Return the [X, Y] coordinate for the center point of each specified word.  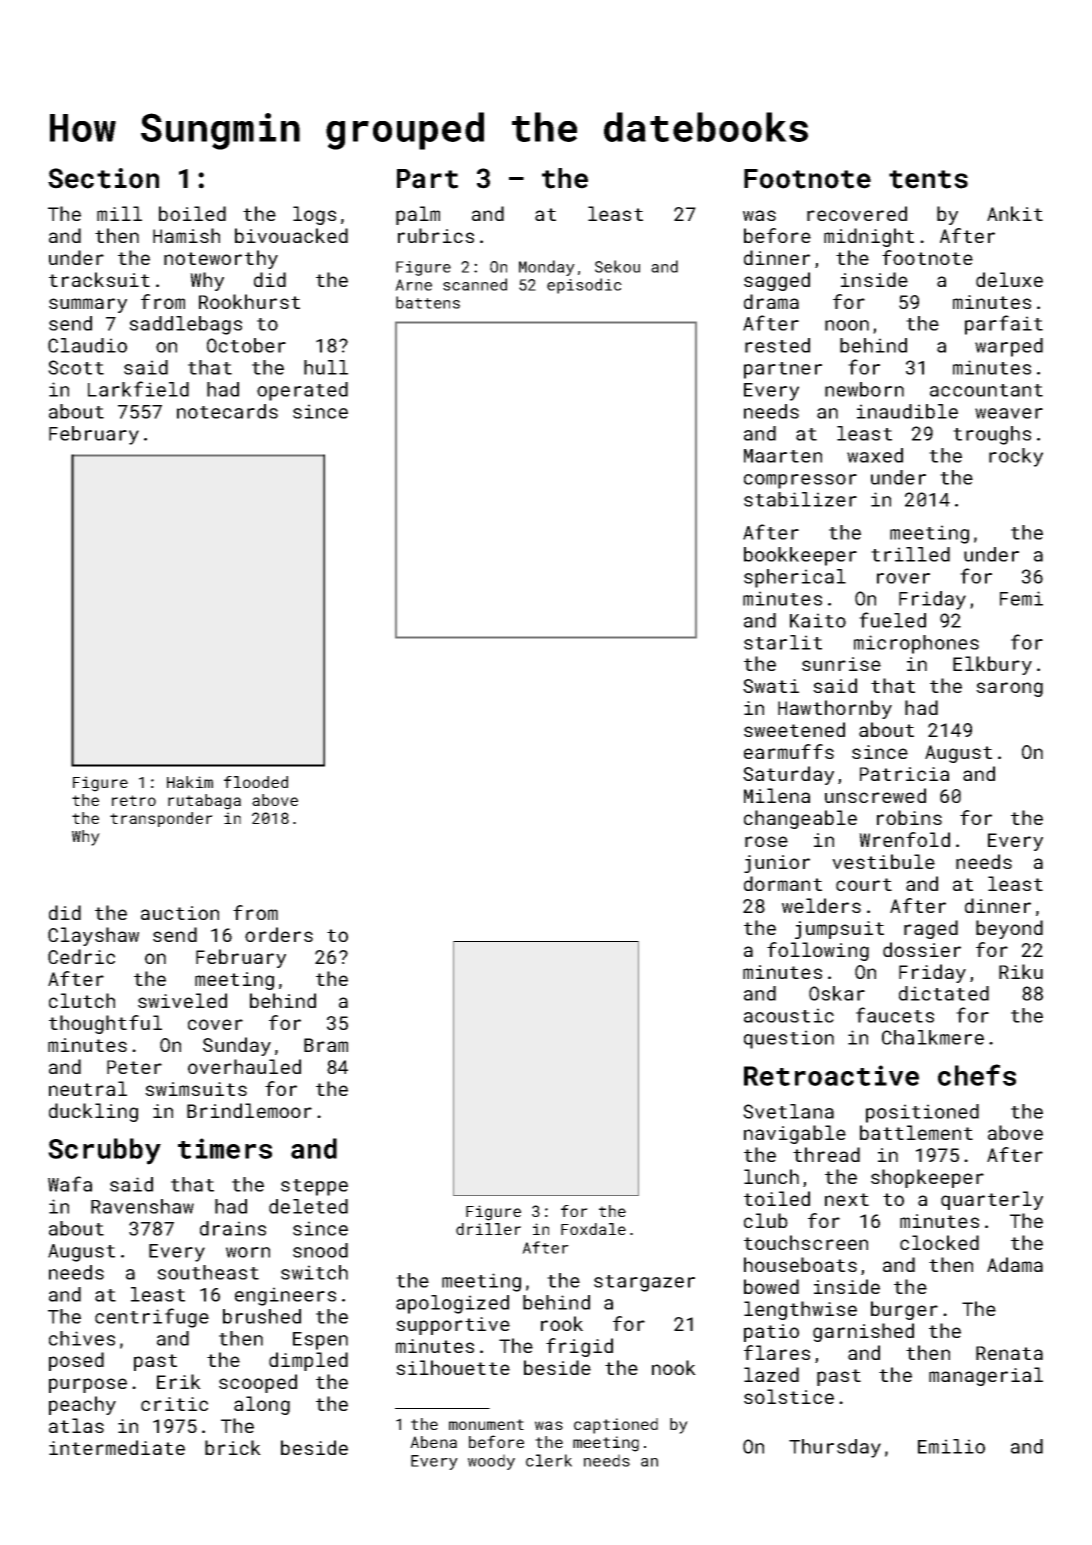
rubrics [436, 235]
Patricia [904, 774]
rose [766, 841]
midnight [869, 237]
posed [76, 1361]
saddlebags [185, 325]
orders [279, 934]
